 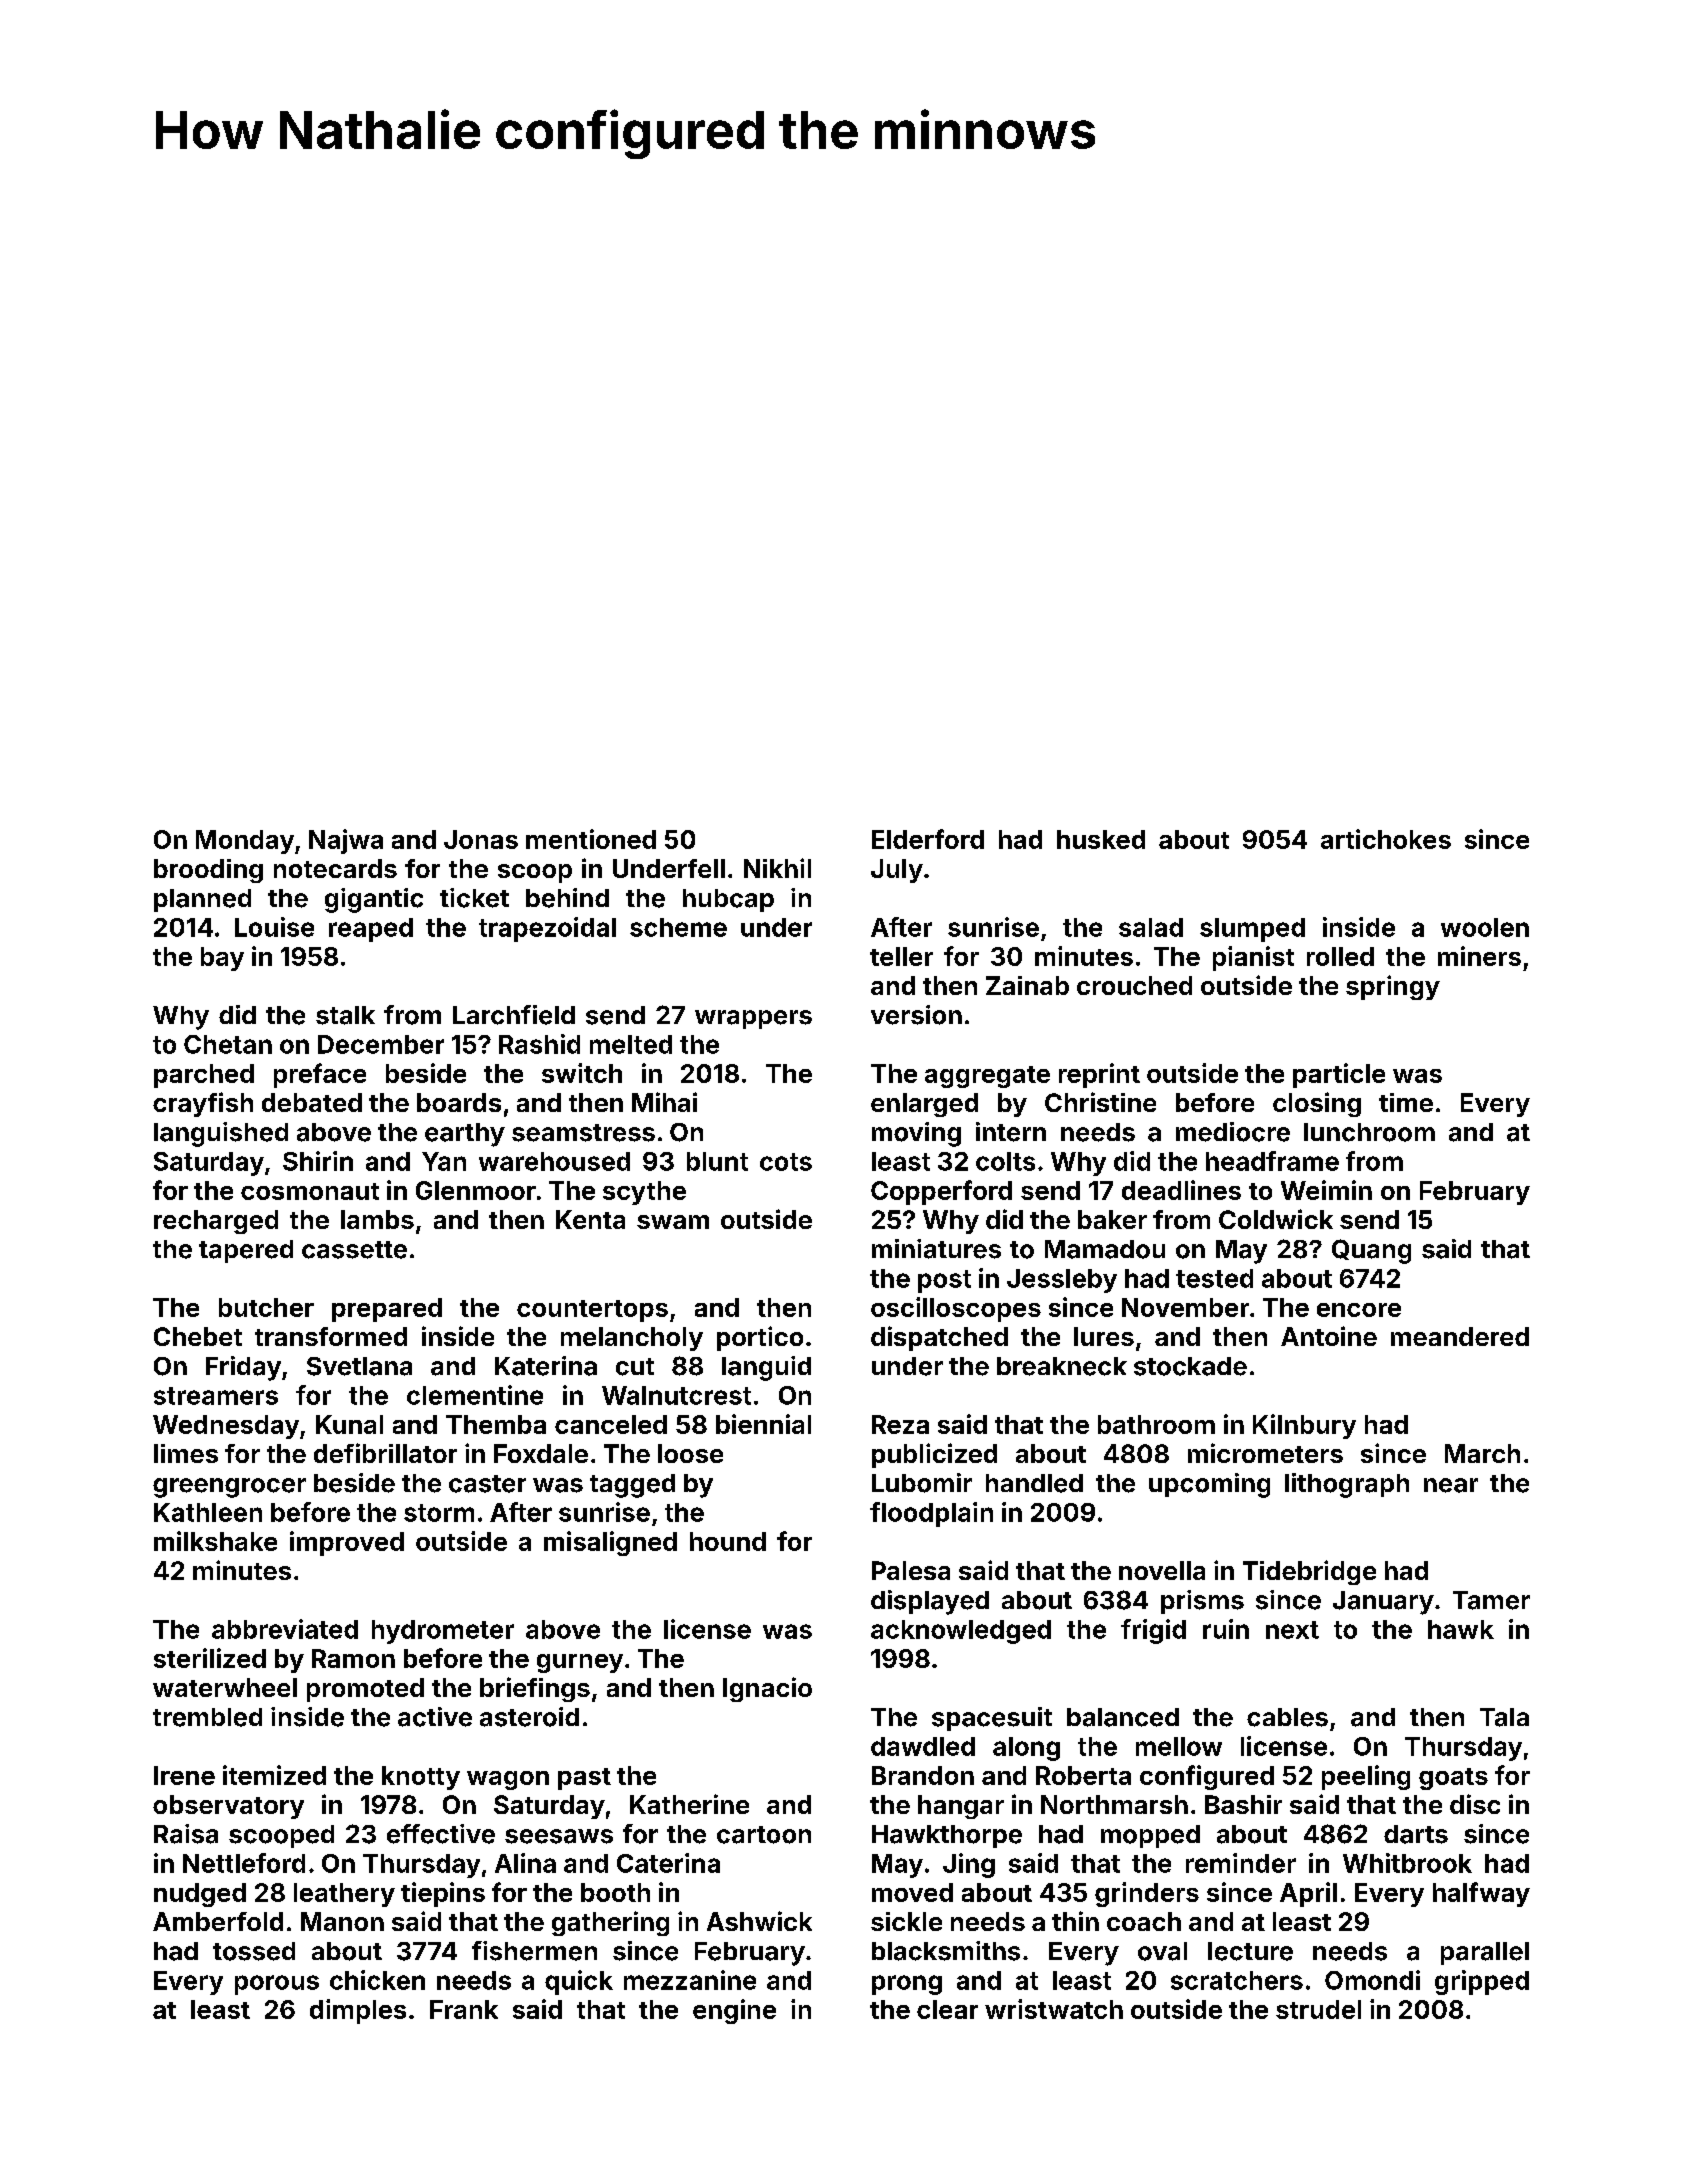 I want to click on prong, so click(x=907, y=1985).
